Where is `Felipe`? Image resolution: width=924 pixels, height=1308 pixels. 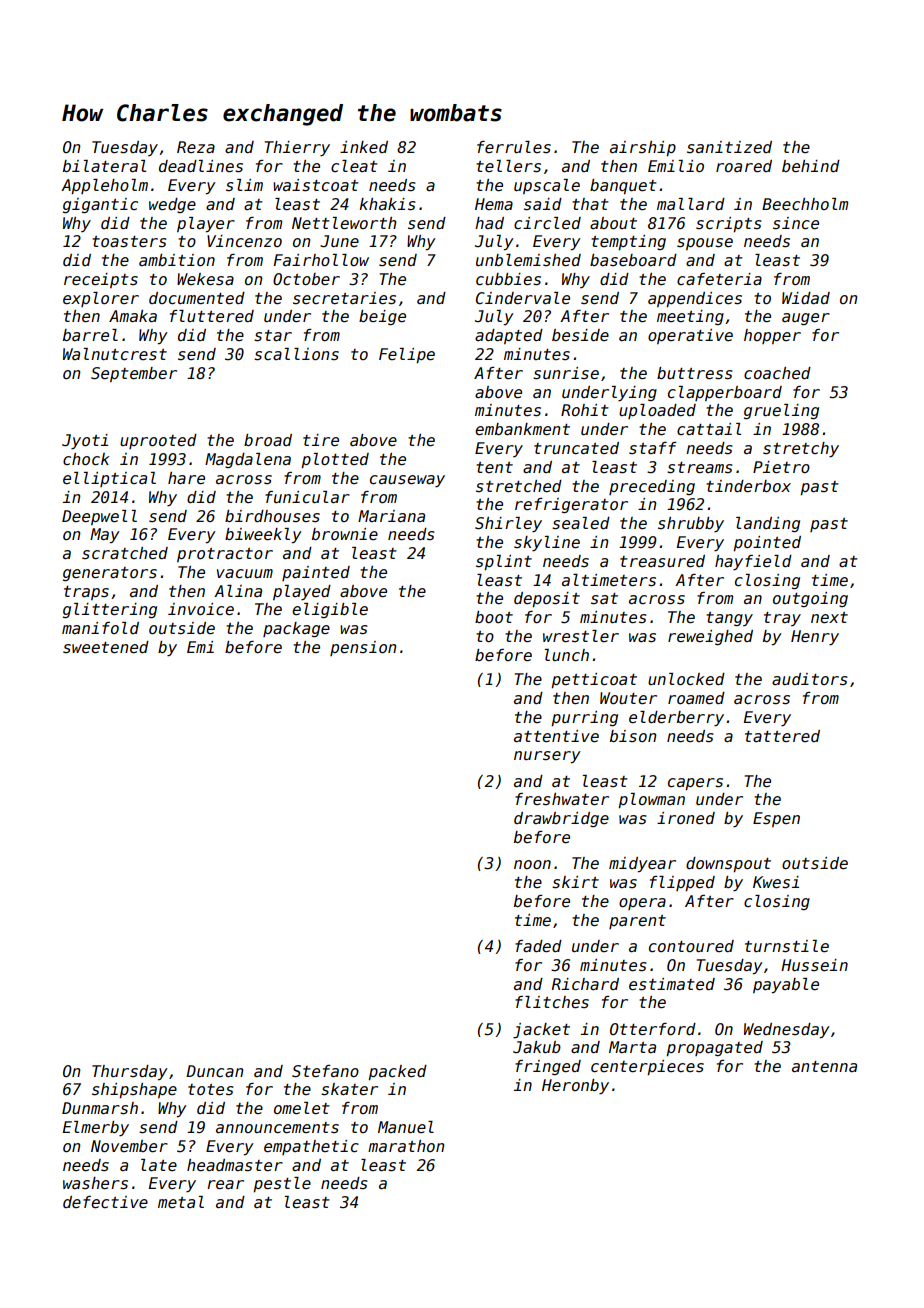 Felipe is located at coordinates (407, 355).
